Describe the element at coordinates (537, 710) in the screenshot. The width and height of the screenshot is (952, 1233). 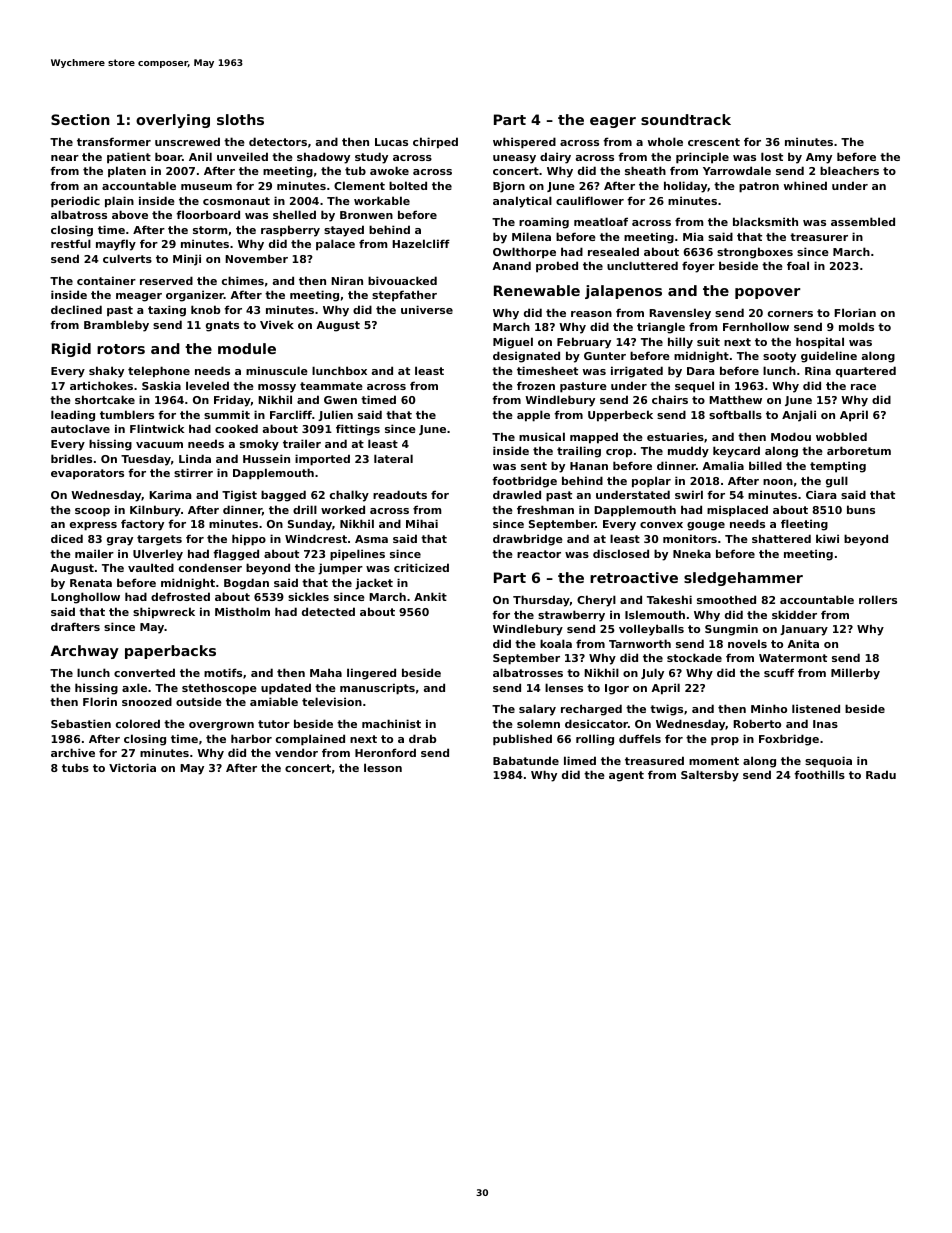
I see `salary` at that location.
